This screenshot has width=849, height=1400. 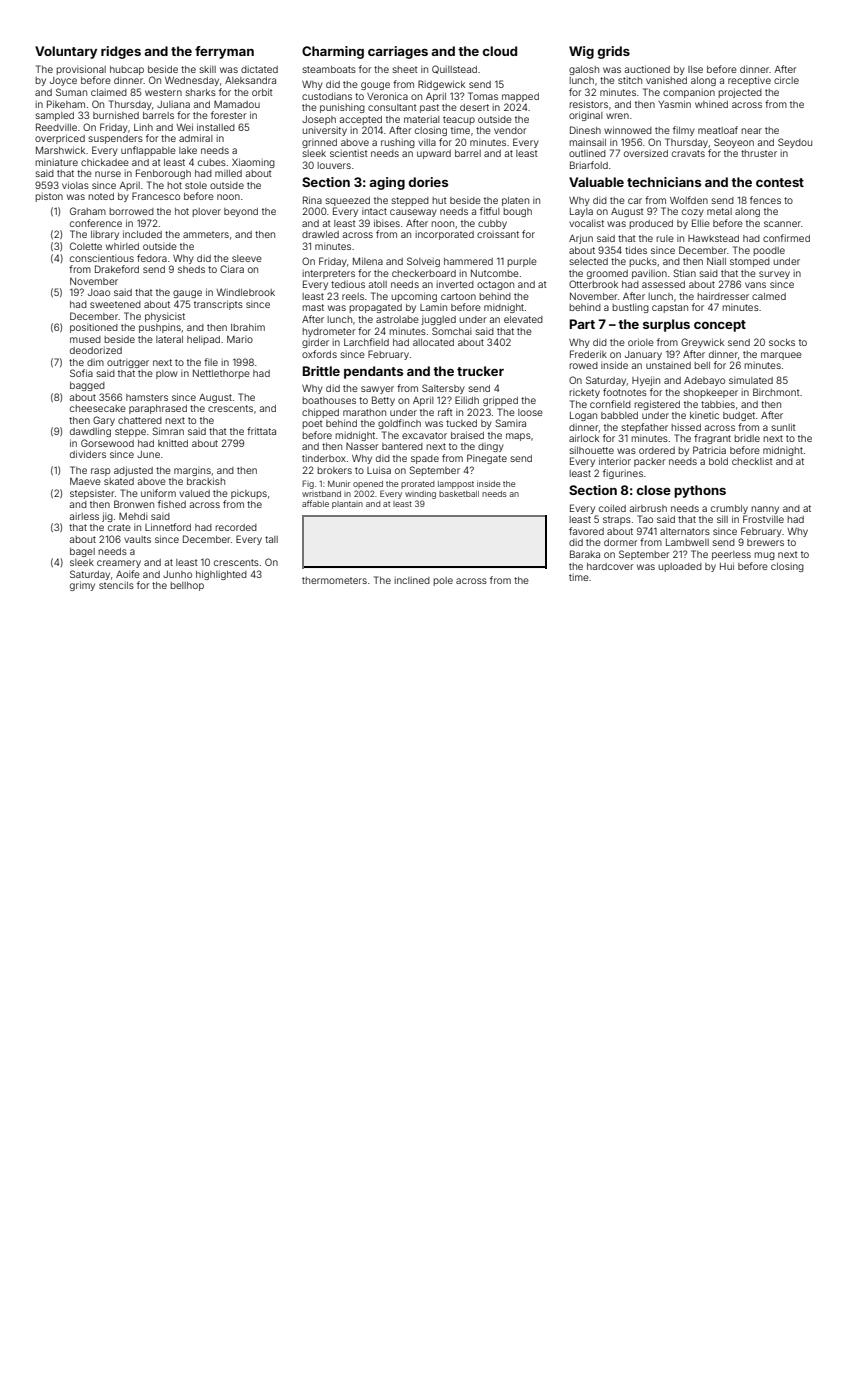 What do you see at coordinates (116, 585) in the screenshot?
I see `stencils` at bounding box center [116, 585].
